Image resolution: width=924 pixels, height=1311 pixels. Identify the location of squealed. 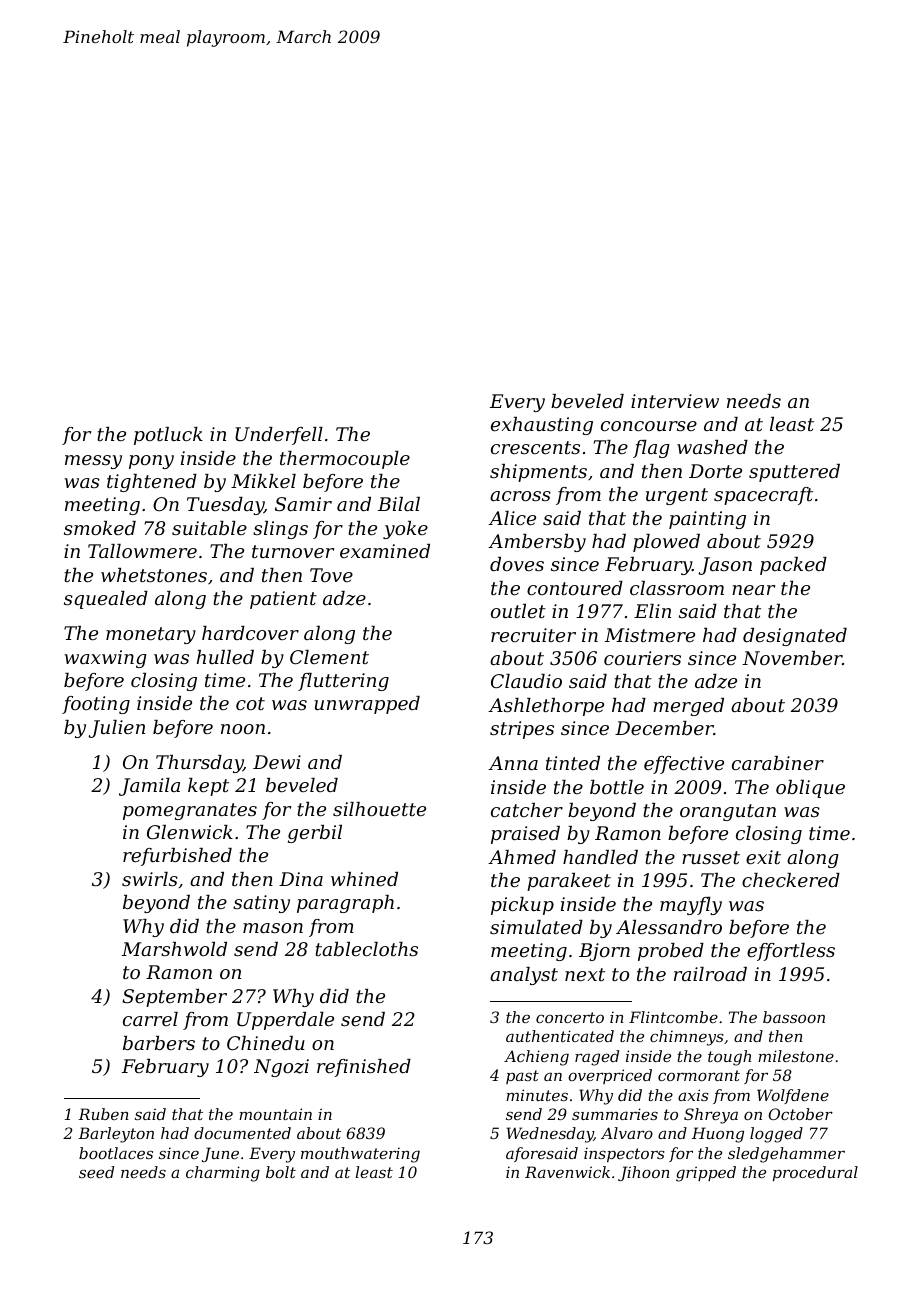
(106, 600).
